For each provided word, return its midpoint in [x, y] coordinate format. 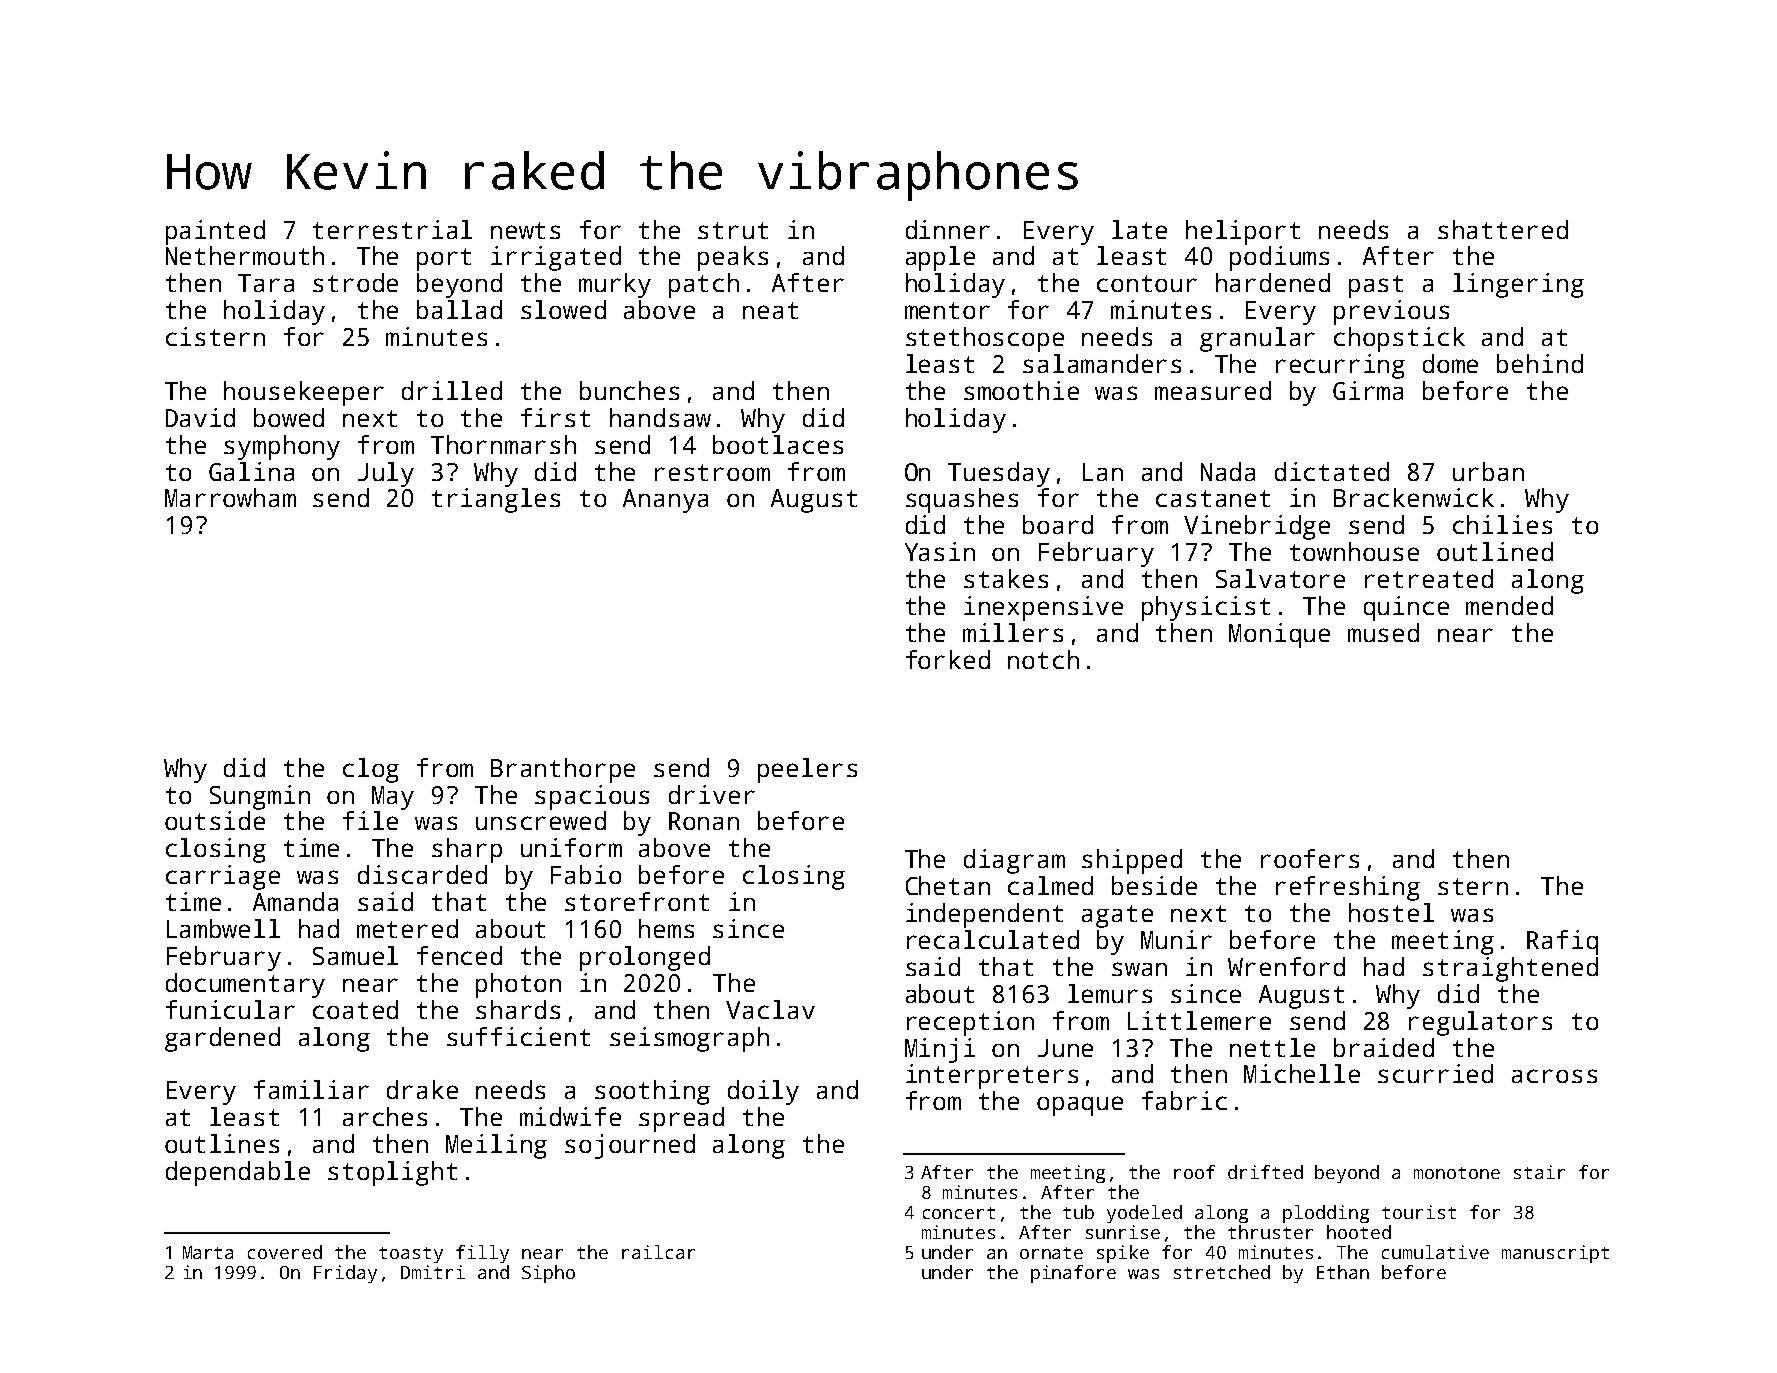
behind [1540, 363]
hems [666, 928]
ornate [1051, 1253]
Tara [266, 283]
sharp [467, 850]
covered [285, 1252]
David [200, 417]
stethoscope [985, 339]
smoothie [1021, 390]
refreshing [1348, 888]
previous [1391, 312]
